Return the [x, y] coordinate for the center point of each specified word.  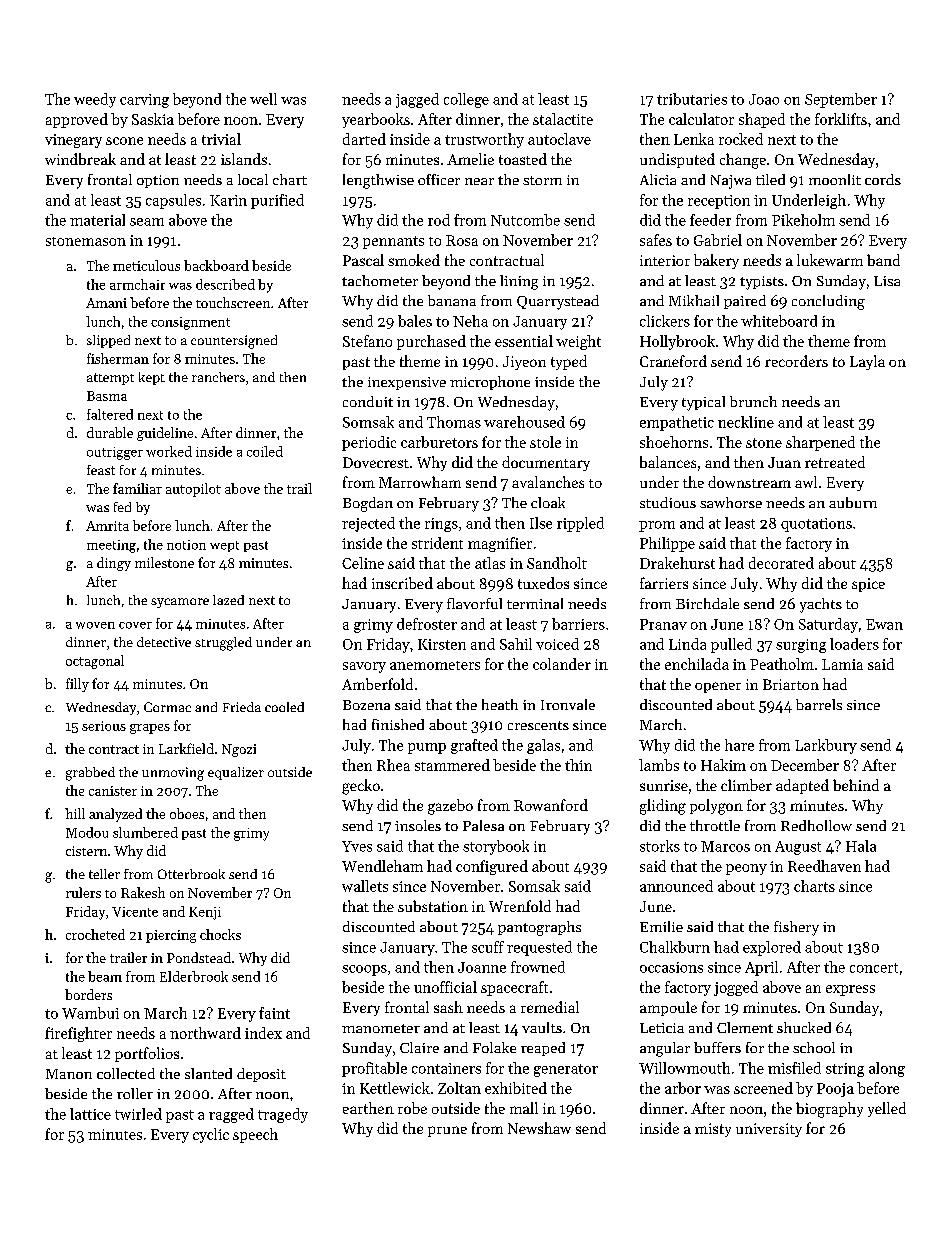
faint [274, 1013]
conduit [368, 401]
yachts [821, 605]
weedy [95, 100]
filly [77, 685]
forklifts [841, 119]
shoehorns [674, 442]
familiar [137, 488]
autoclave [559, 139]
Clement [745, 1027]
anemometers [435, 665]
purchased [431, 342]
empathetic [677, 423]
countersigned [234, 342]
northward [205, 1033]
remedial [550, 1007]
